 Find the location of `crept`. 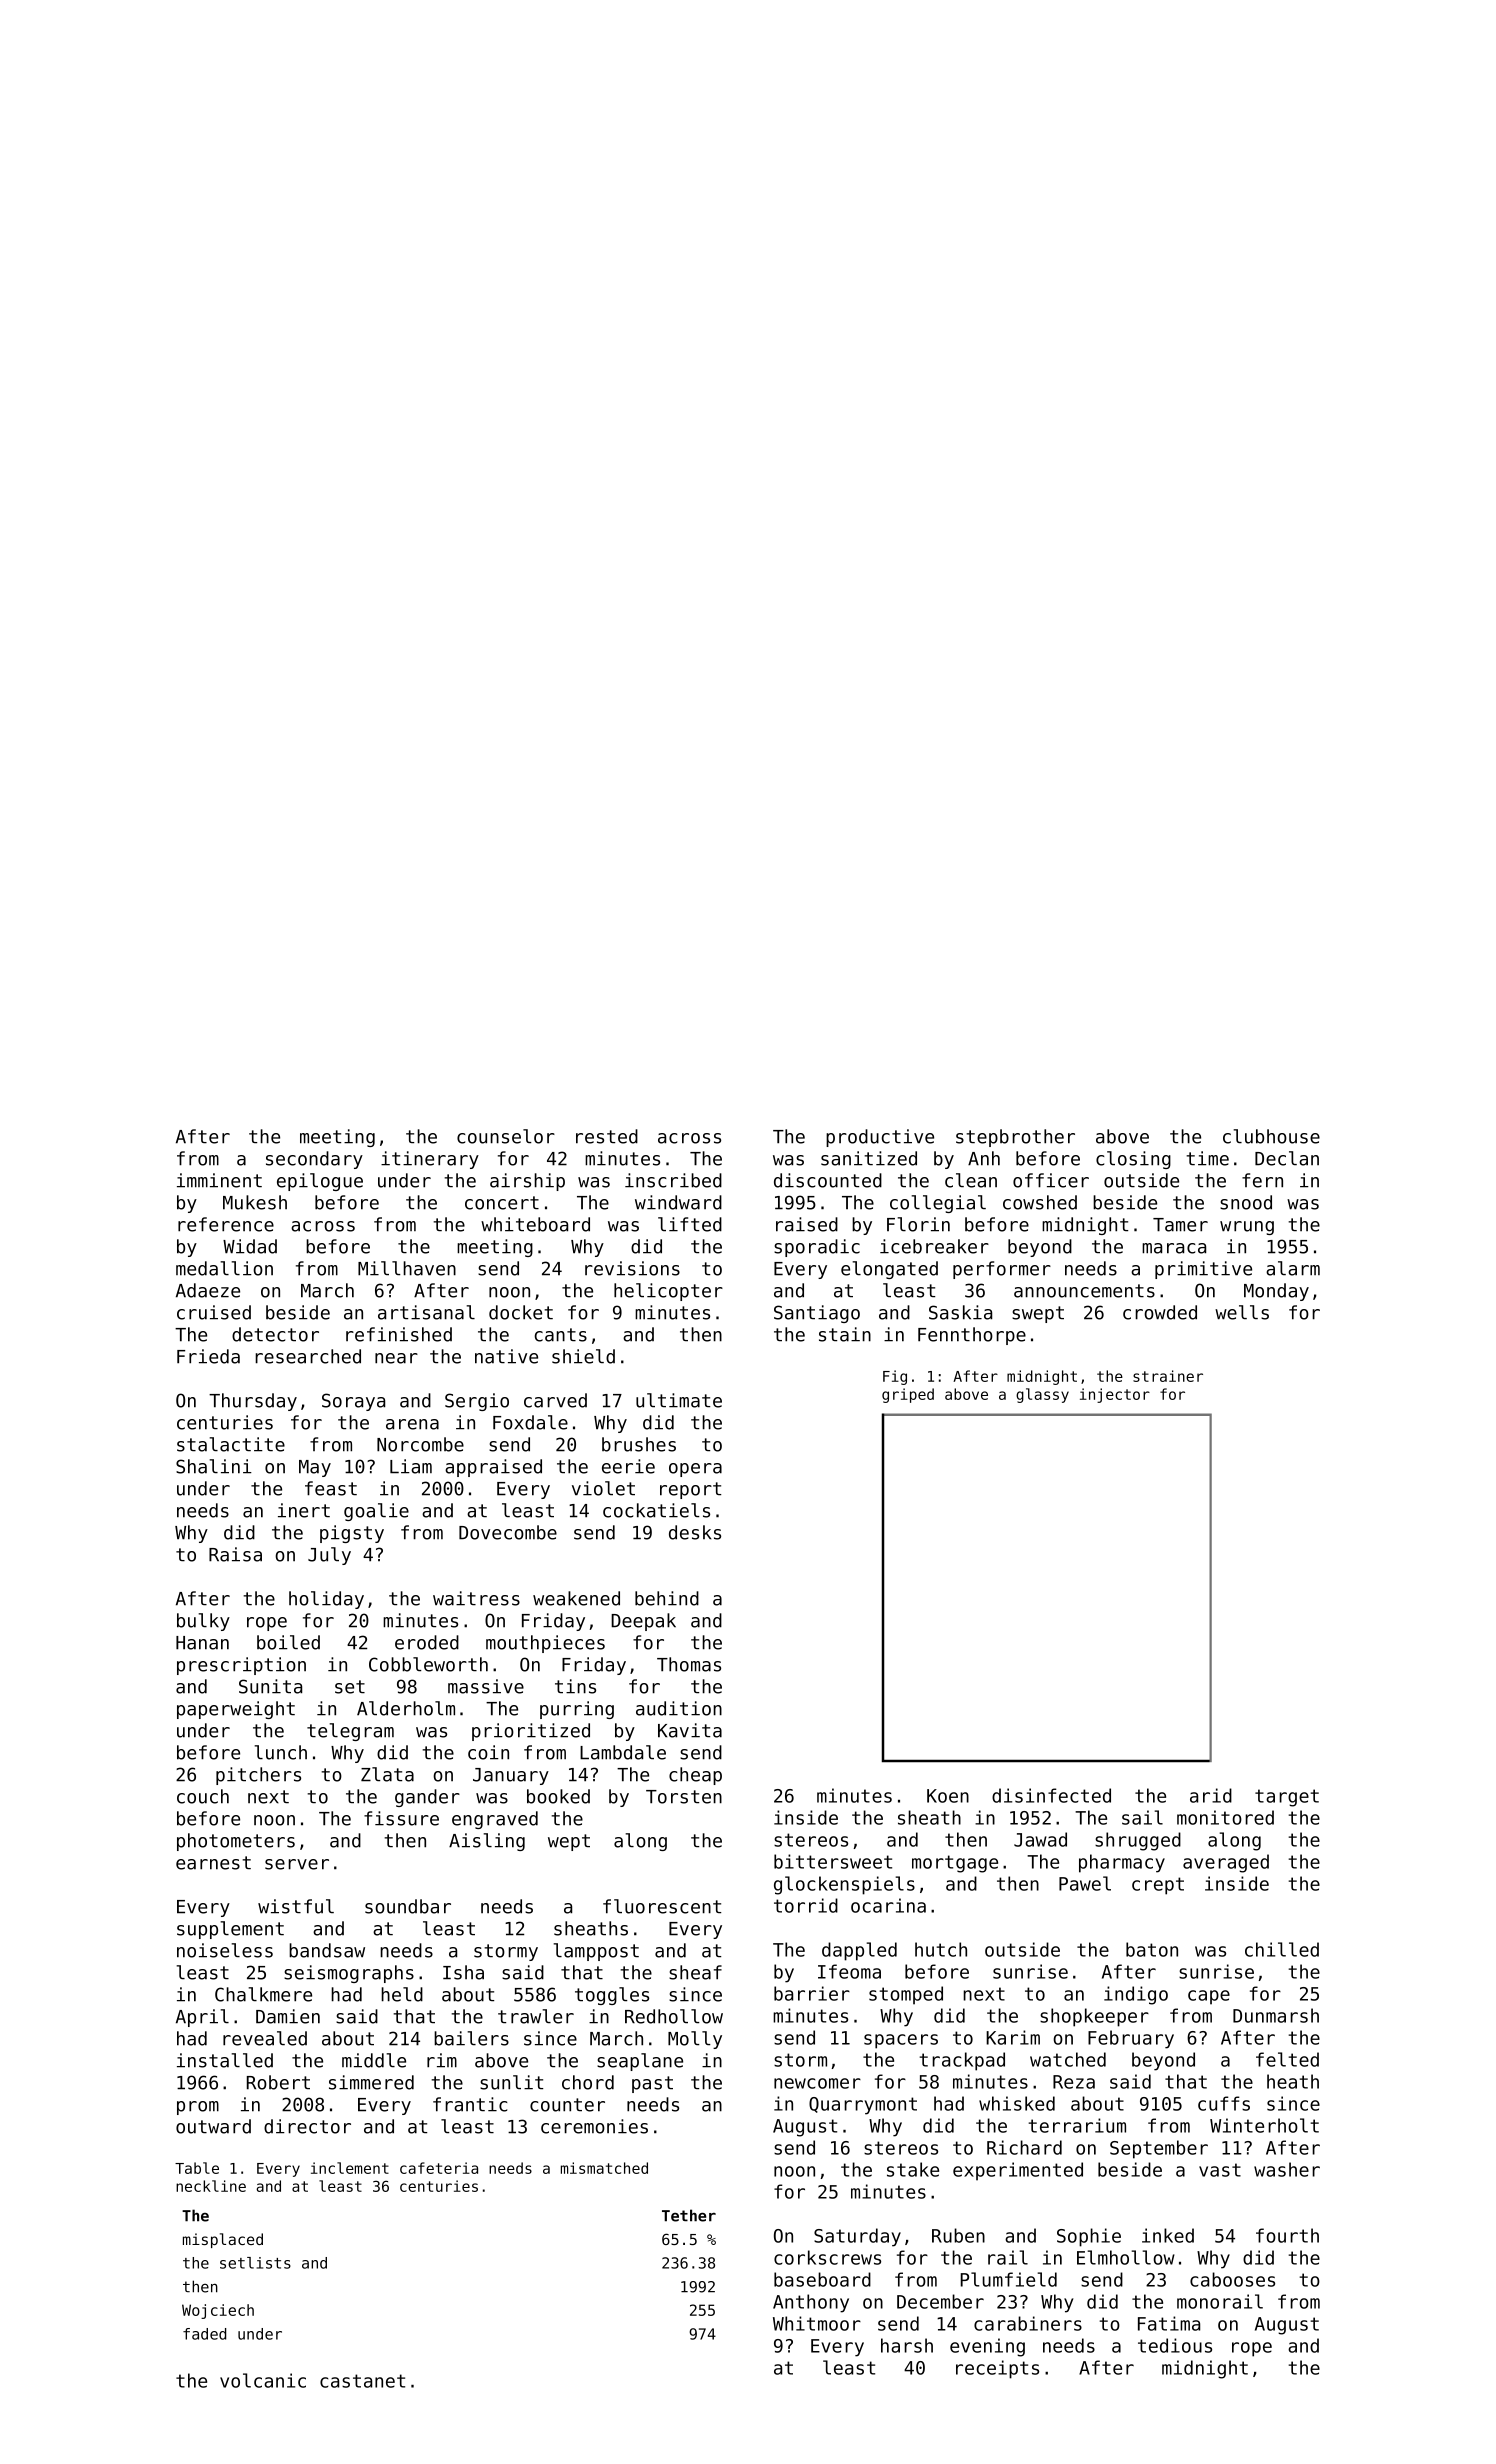

crept is located at coordinates (1158, 1886).
